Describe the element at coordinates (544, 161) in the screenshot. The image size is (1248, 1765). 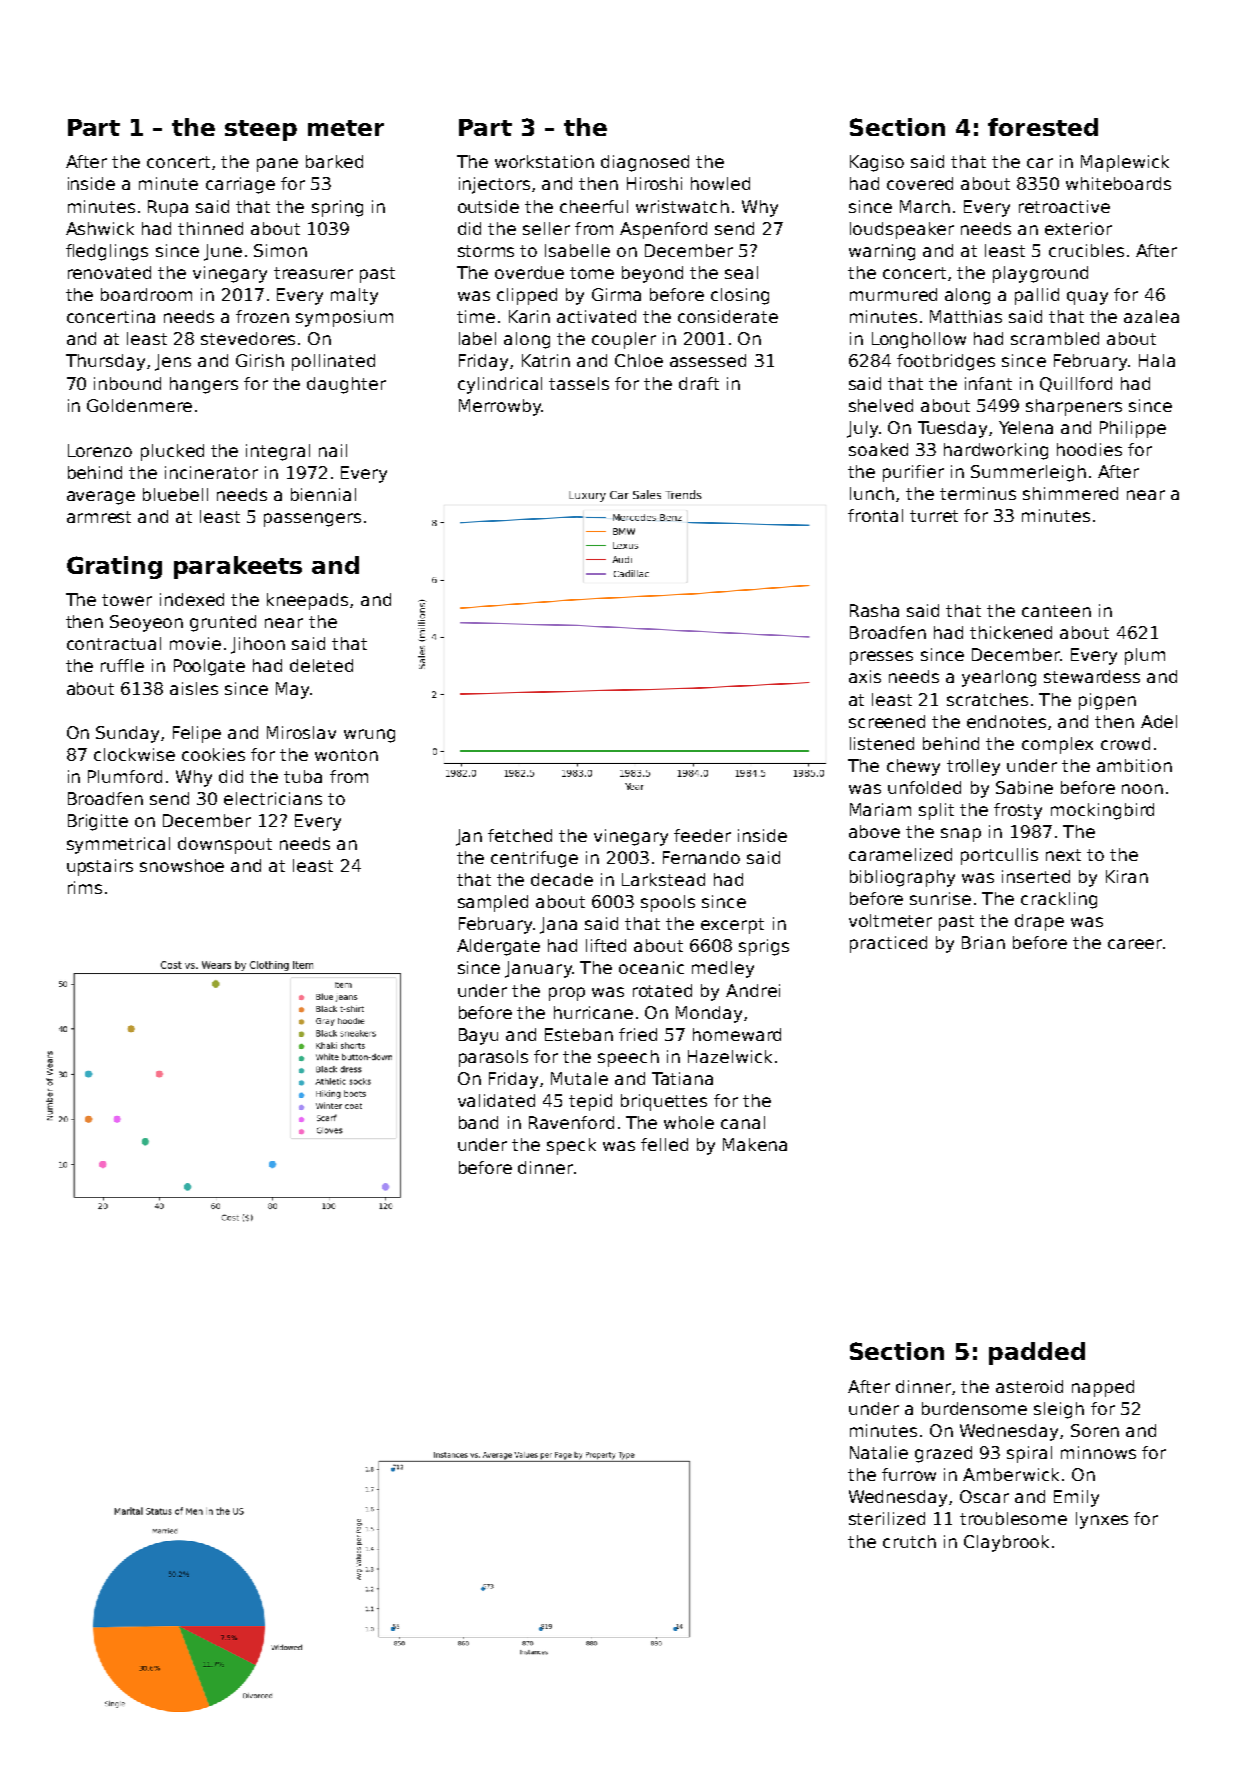
I see `workstation` at that location.
